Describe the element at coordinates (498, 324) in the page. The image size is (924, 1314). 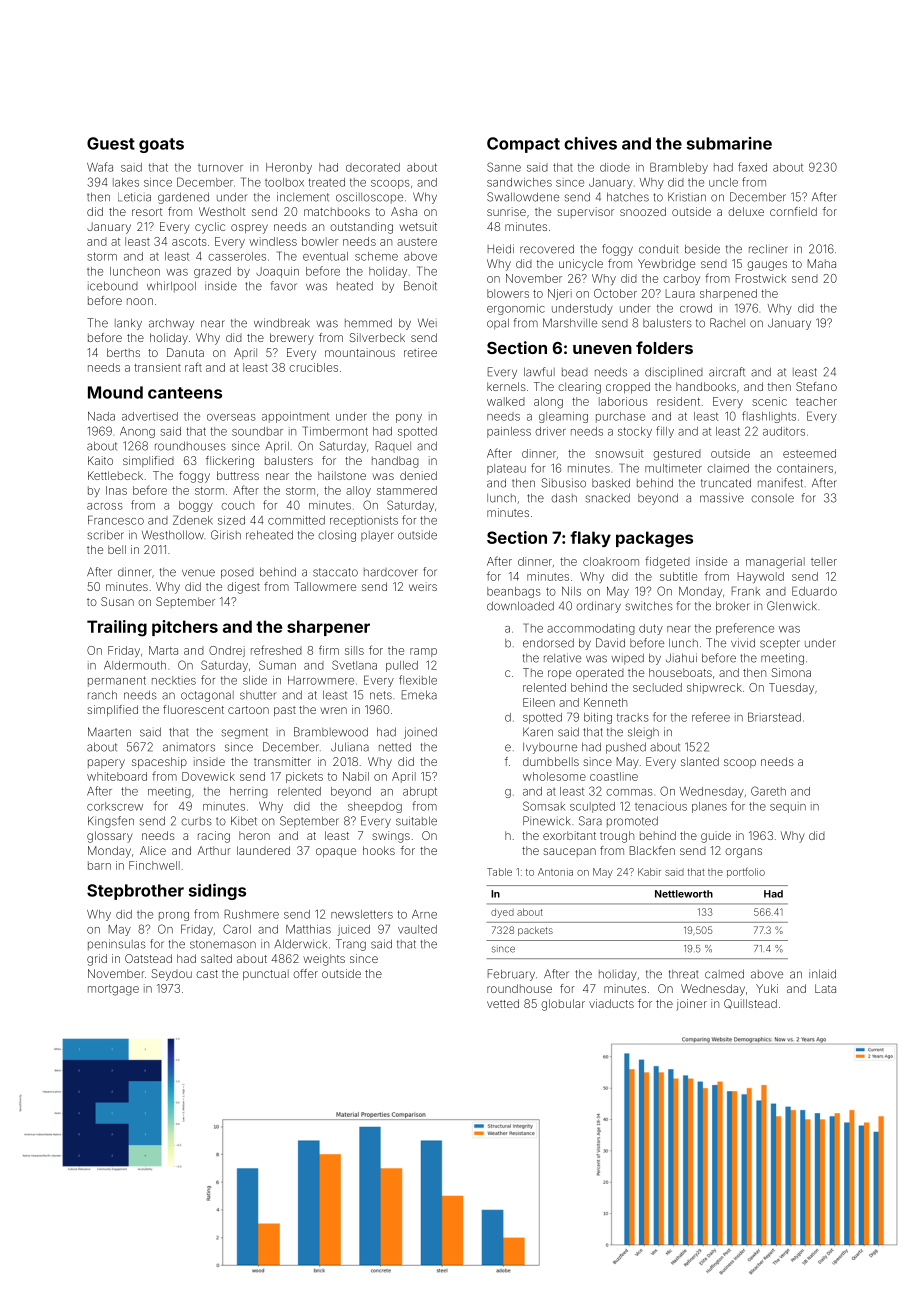
I see `opal` at that location.
